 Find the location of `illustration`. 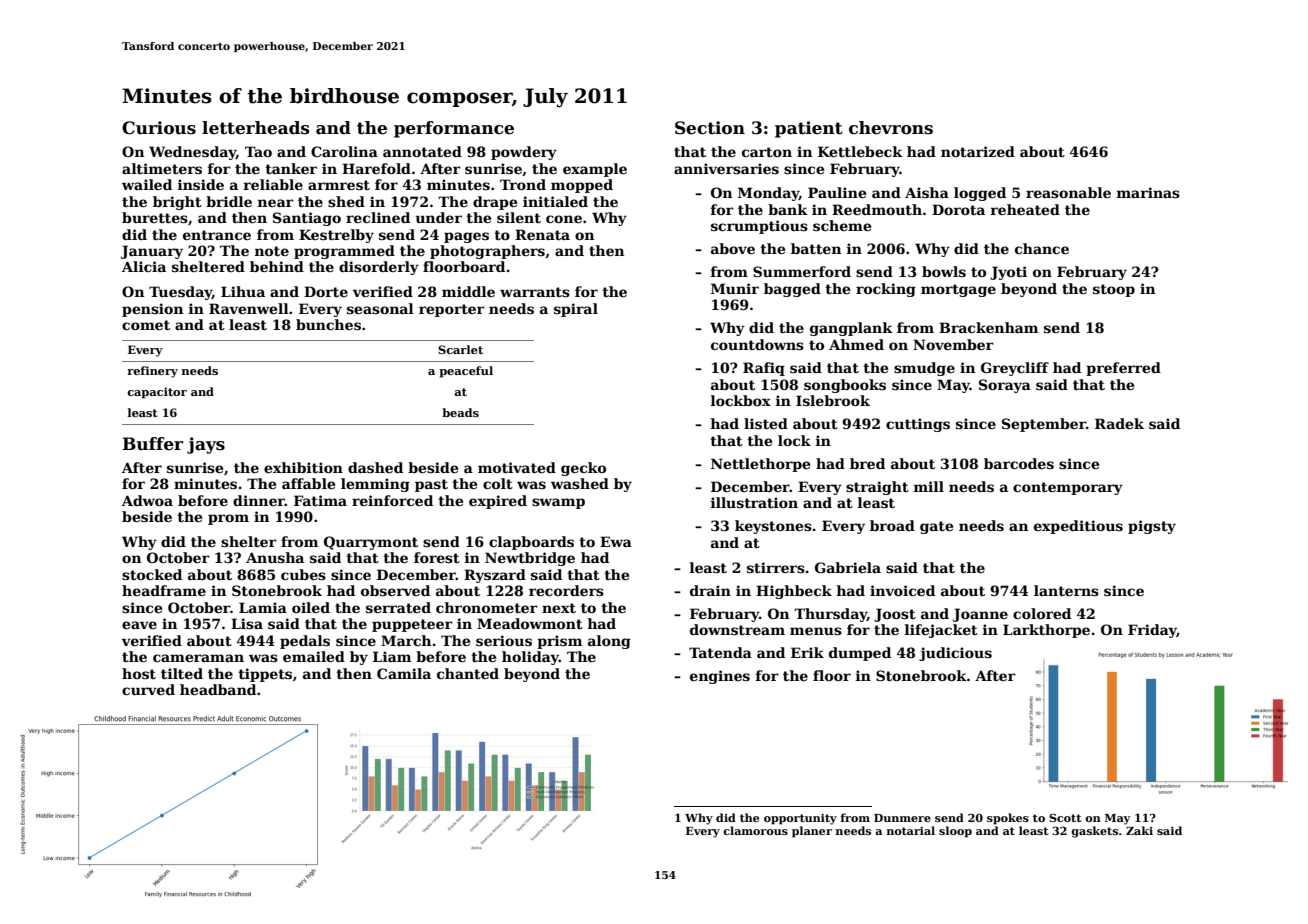

illustration is located at coordinates (754, 502).
